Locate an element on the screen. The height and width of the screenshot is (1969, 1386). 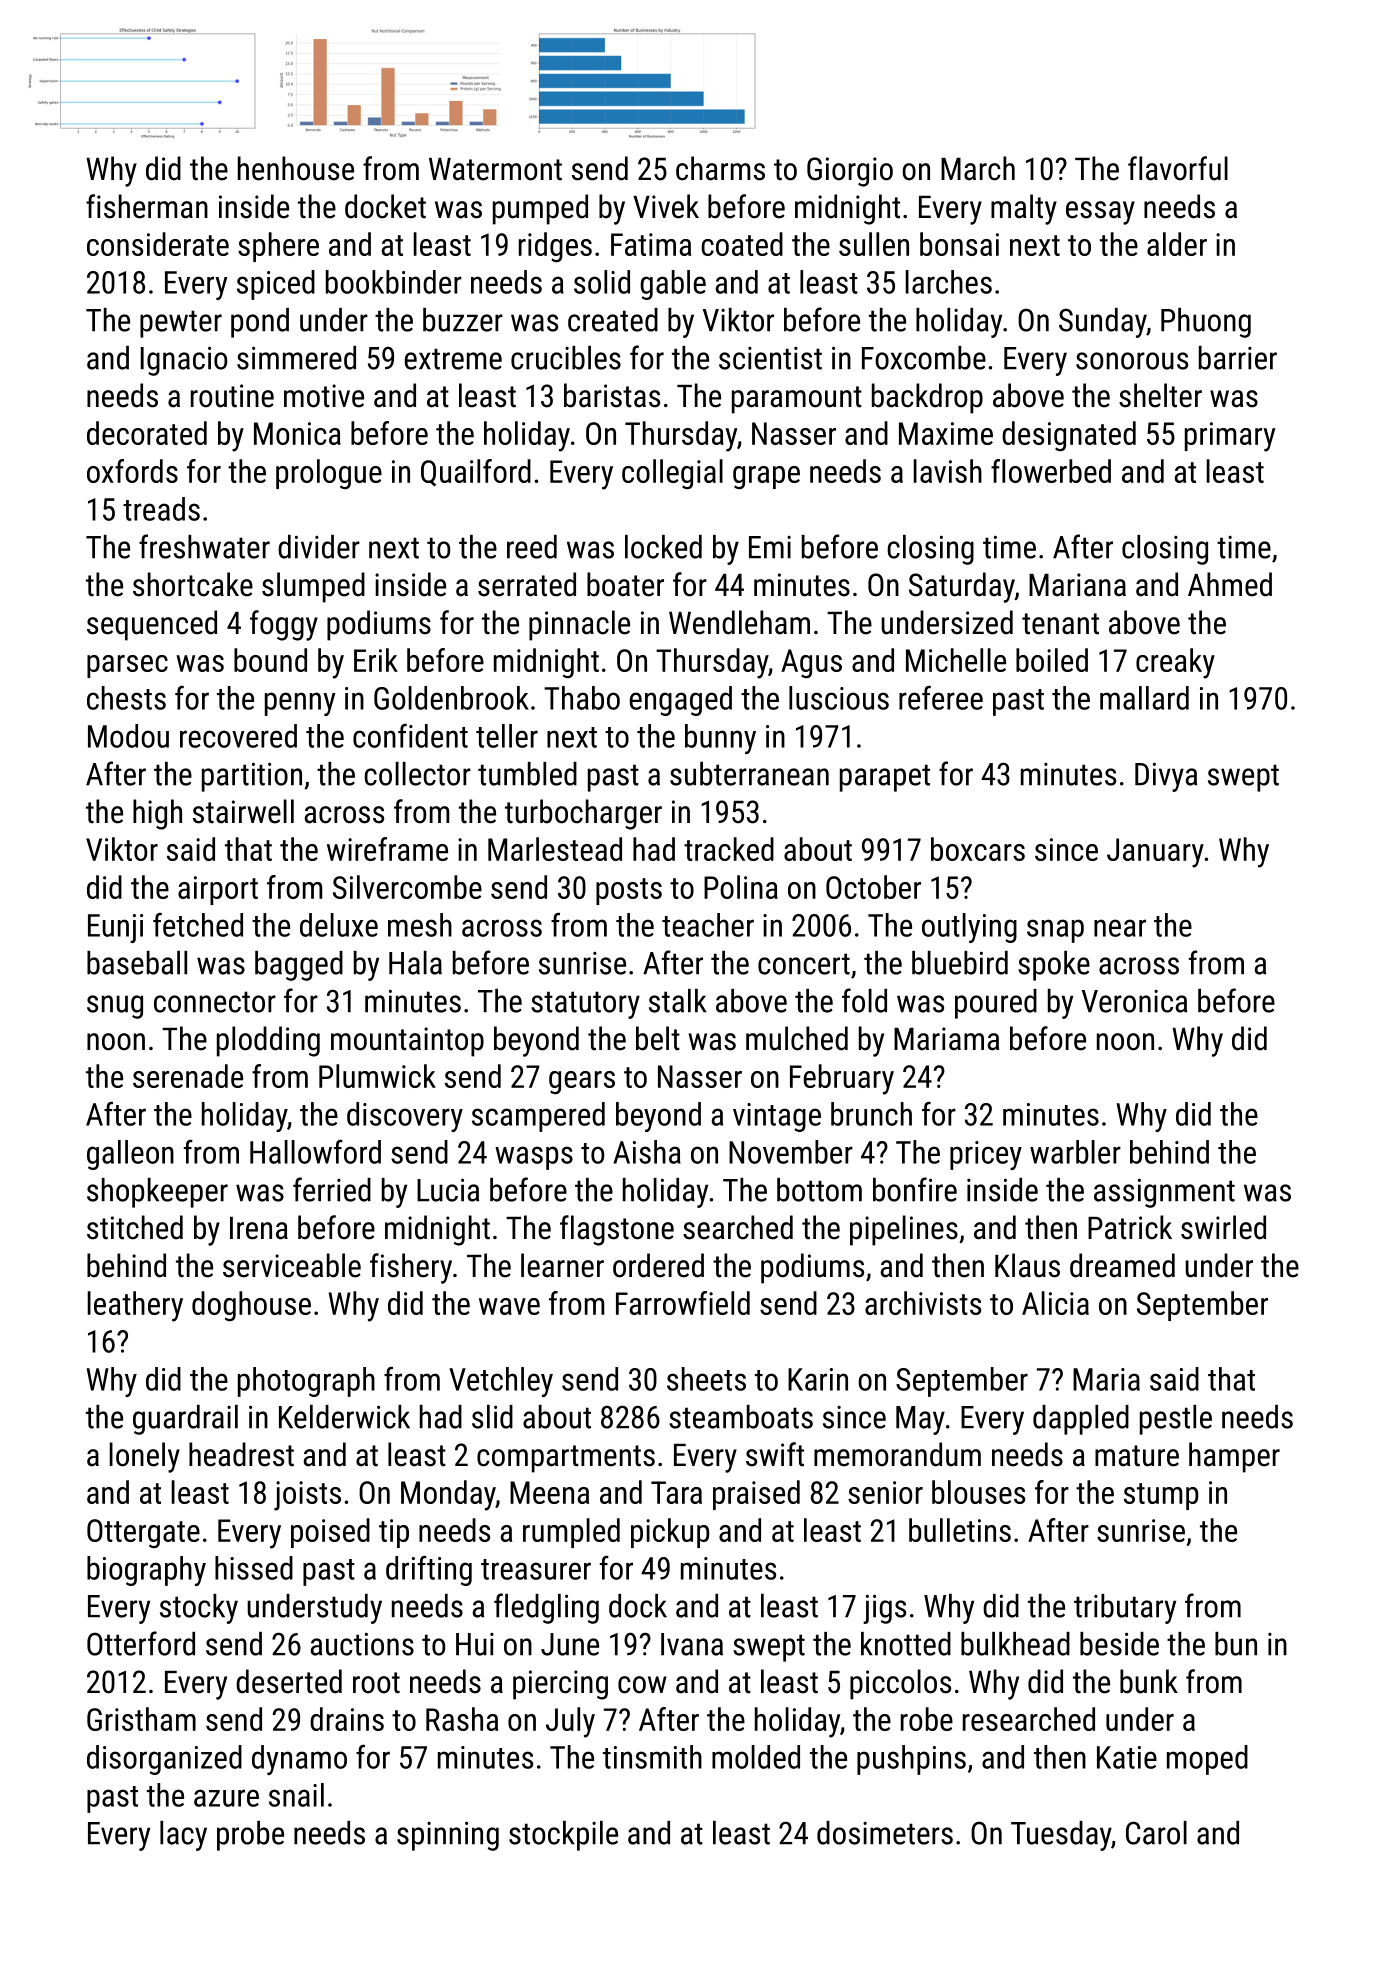
creaky is located at coordinates (1175, 663).
